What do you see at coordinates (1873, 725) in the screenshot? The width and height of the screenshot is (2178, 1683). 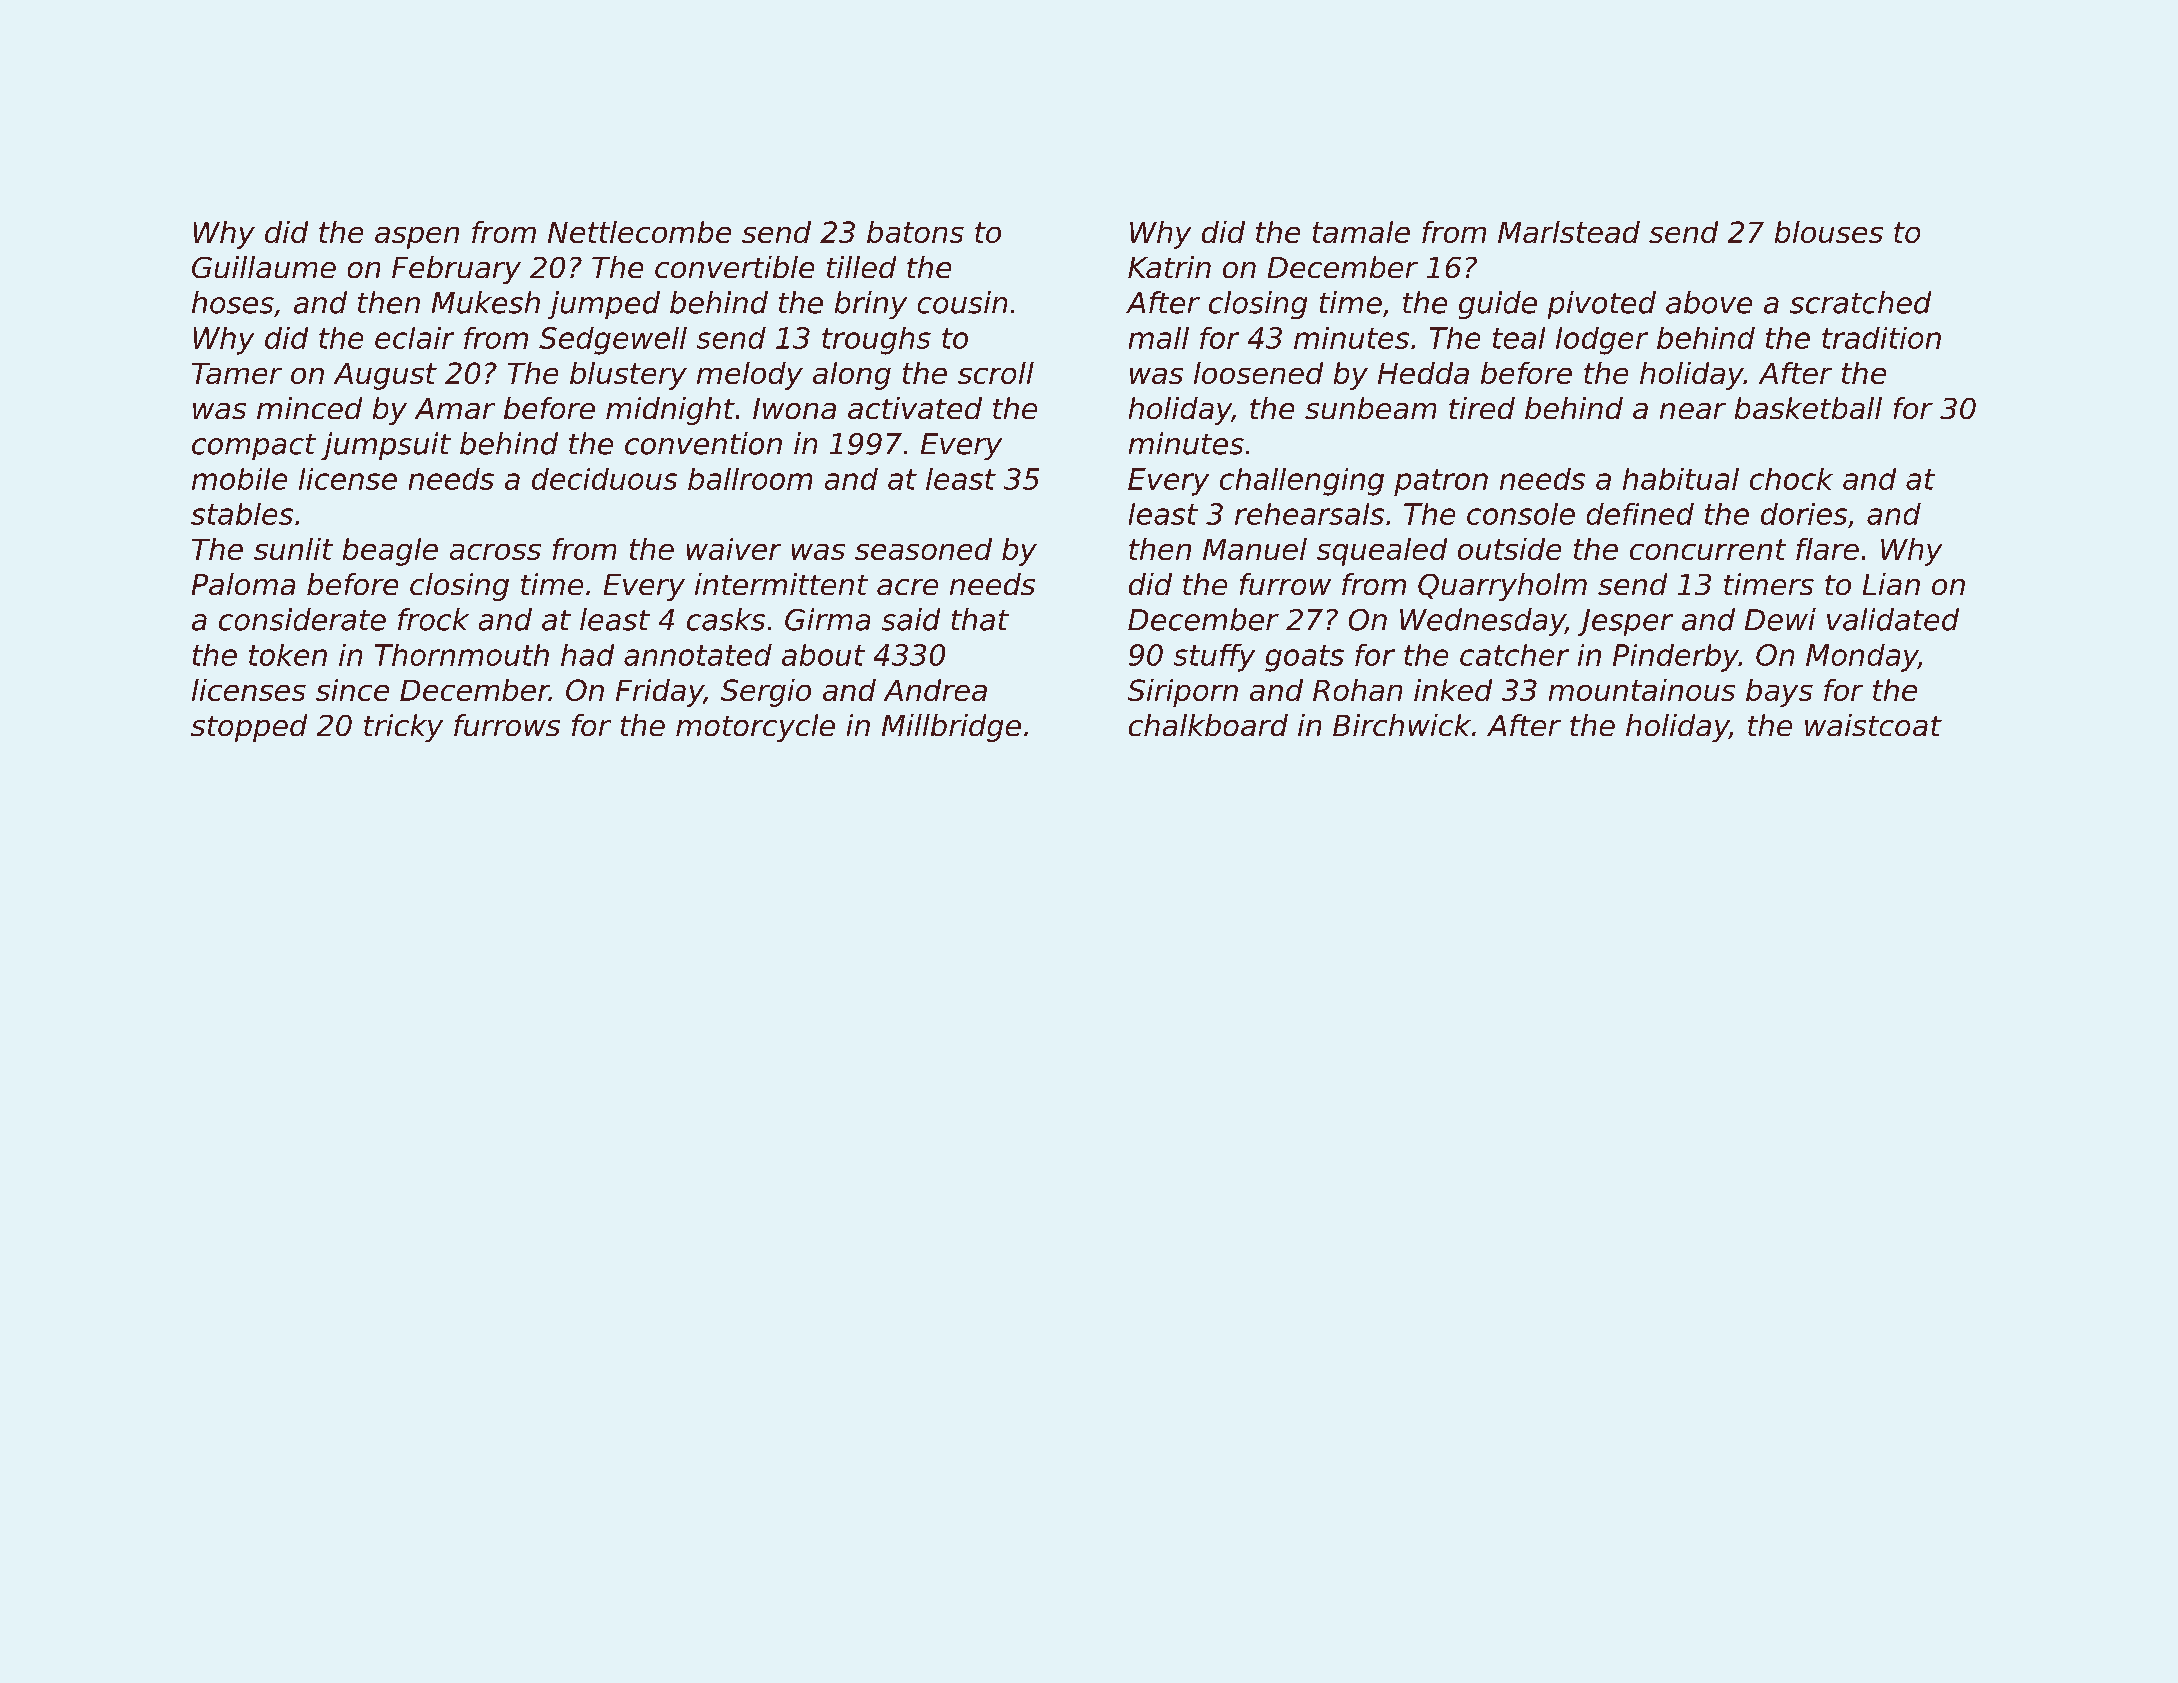 I see `waistcoat` at bounding box center [1873, 725].
